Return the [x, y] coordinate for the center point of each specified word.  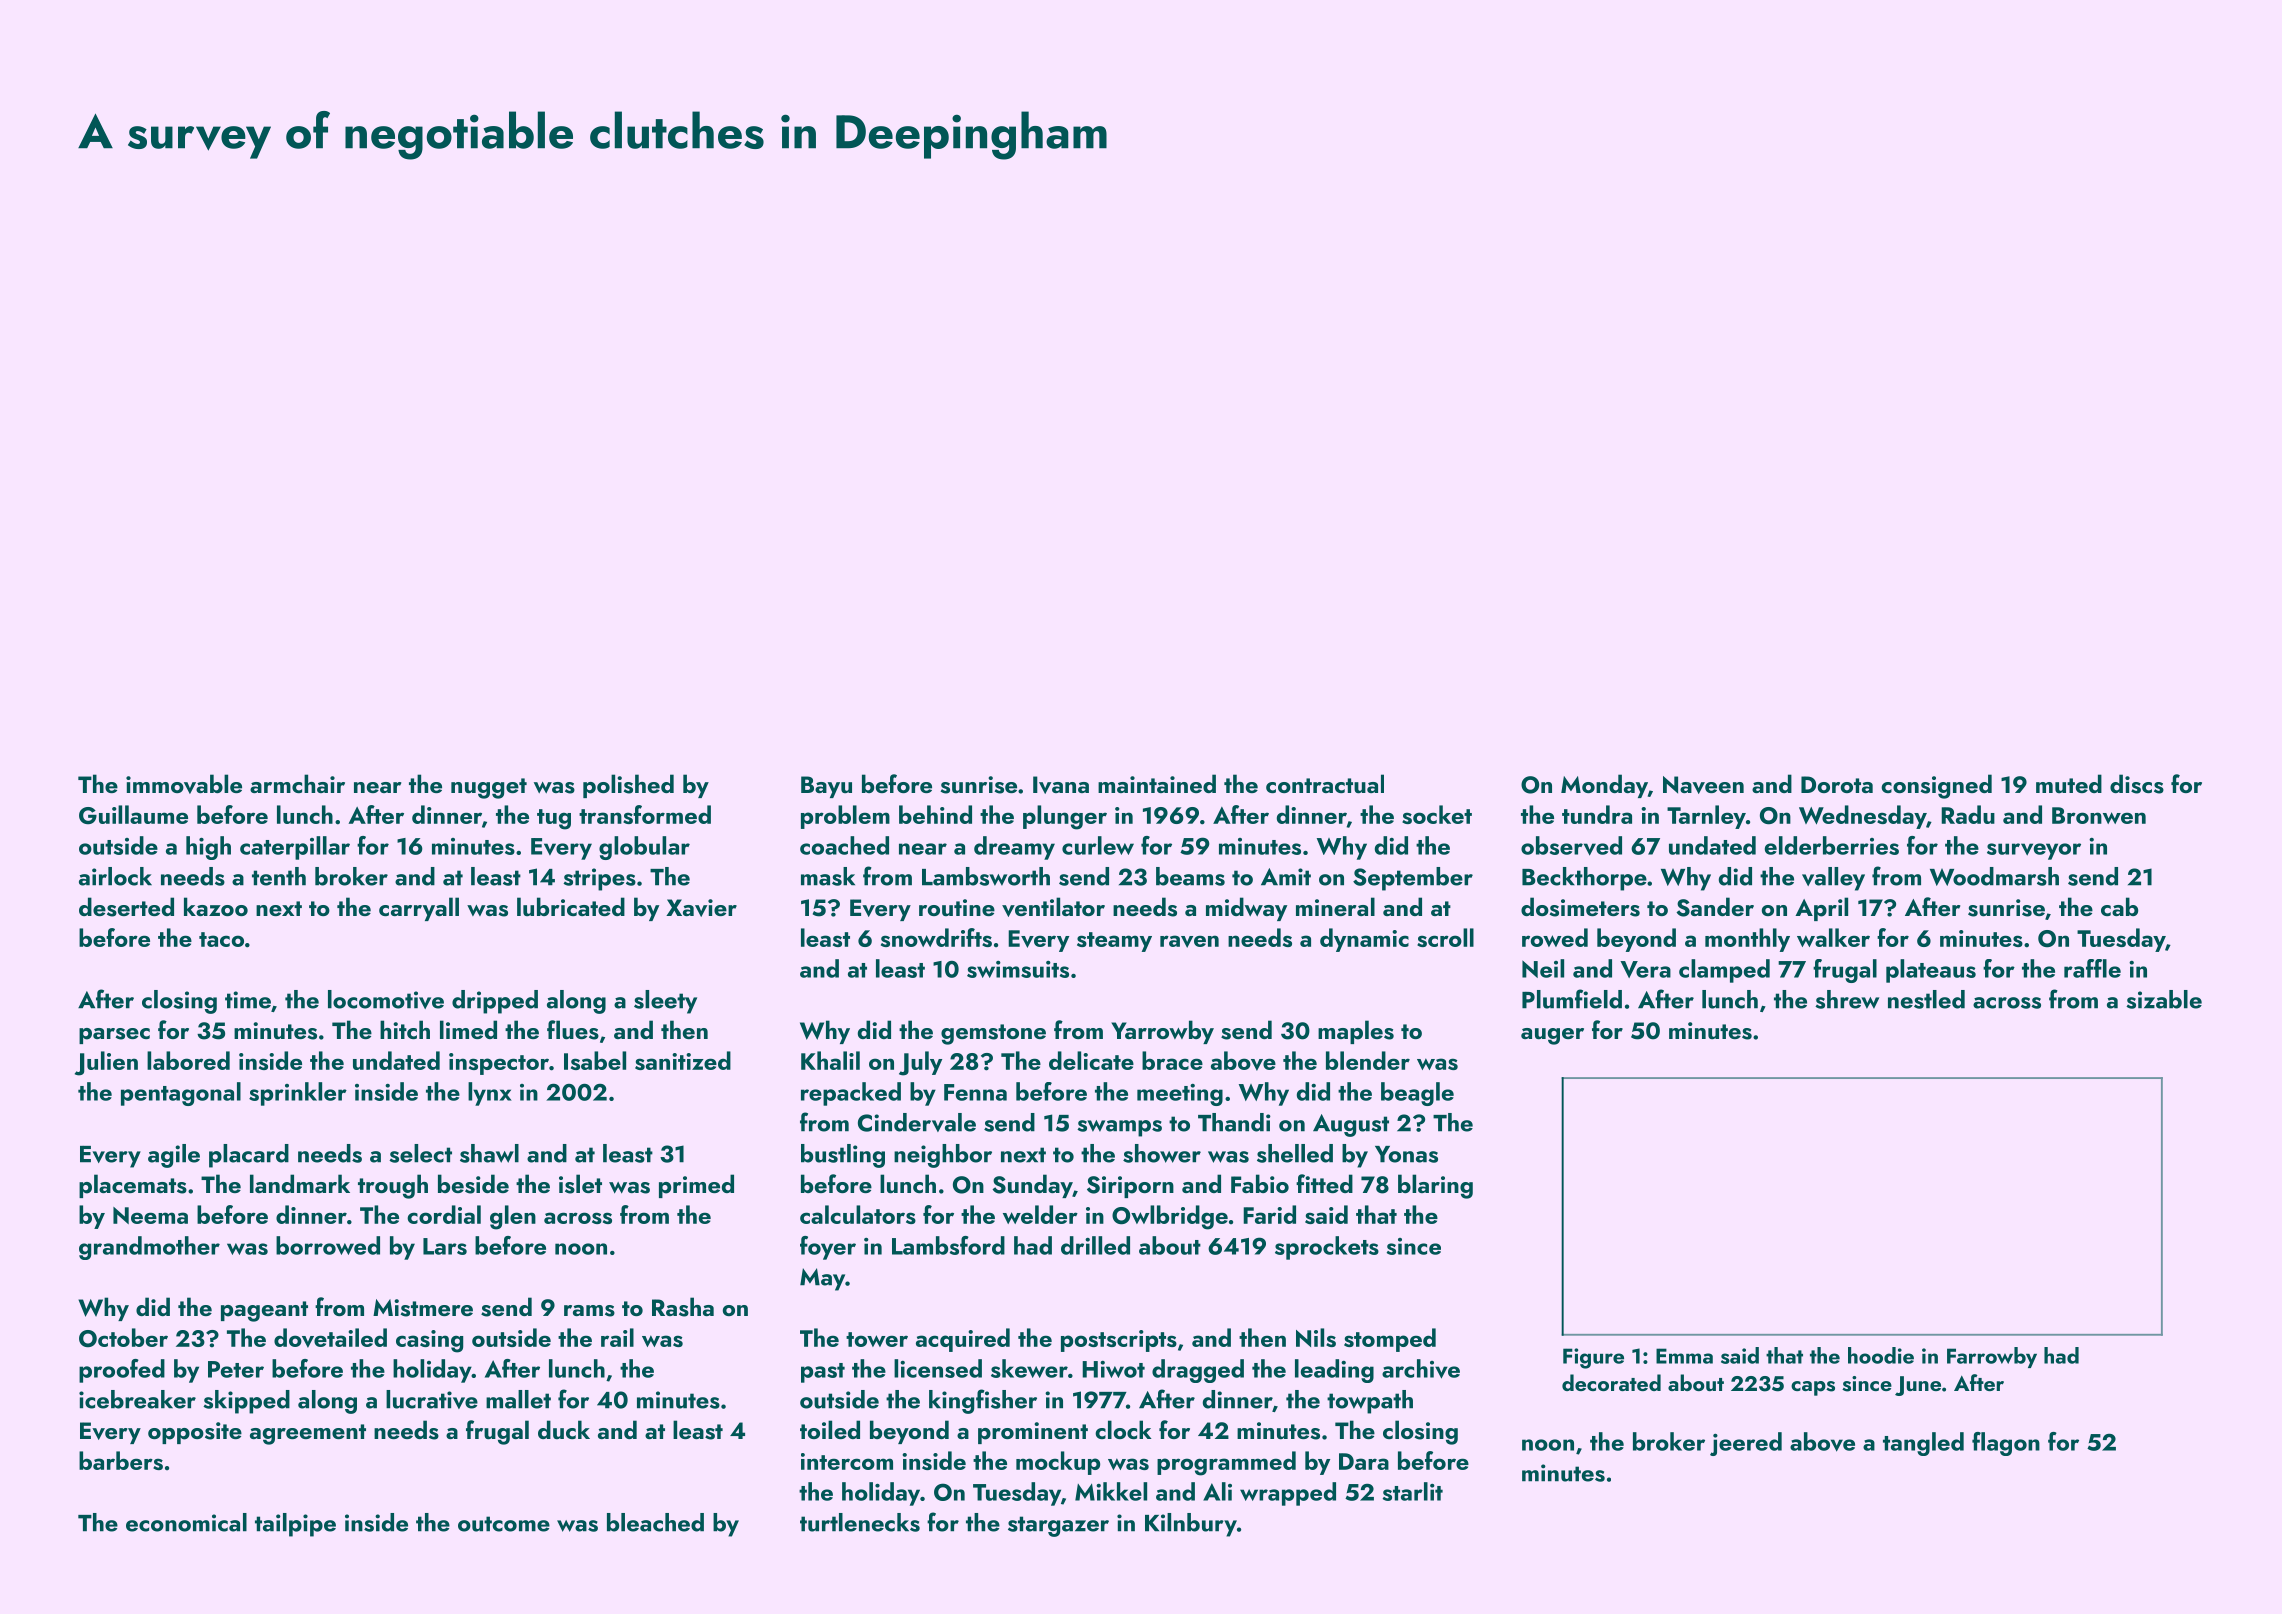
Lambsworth [986, 876]
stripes [599, 879]
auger [1552, 1036]
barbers [121, 1460]
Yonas [1406, 1154]
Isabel [595, 1060]
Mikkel [1111, 1491]
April [1821, 909]
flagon [2006, 1444]
